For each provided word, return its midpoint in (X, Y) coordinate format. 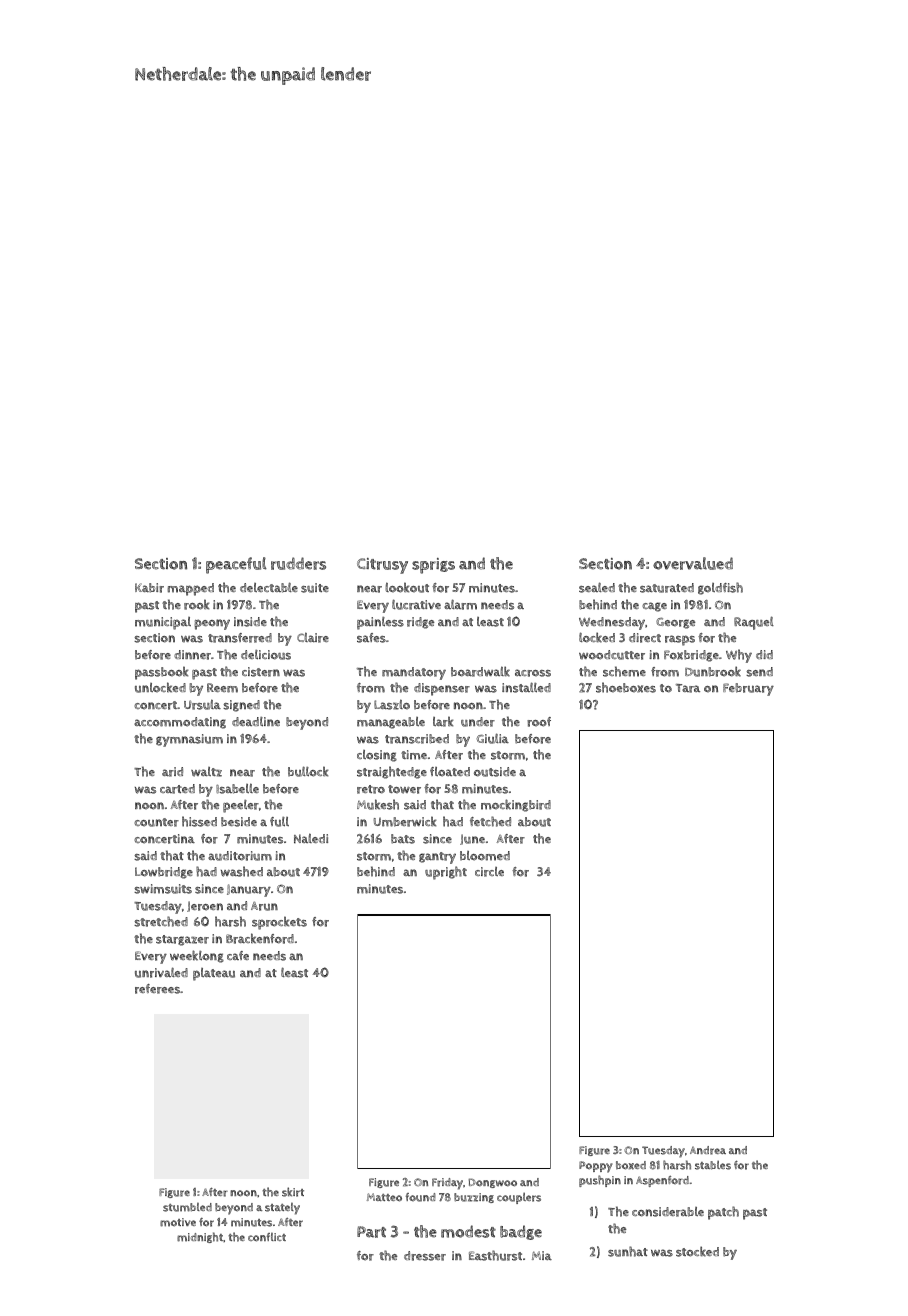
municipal (163, 623)
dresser (425, 1256)
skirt (293, 1192)
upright (446, 873)
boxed (631, 1165)
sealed (597, 587)
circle (489, 872)
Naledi (311, 838)
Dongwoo (493, 1183)
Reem (222, 688)
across (533, 673)
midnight (200, 1237)
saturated (667, 588)
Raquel (754, 623)
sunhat (628, 1251)
